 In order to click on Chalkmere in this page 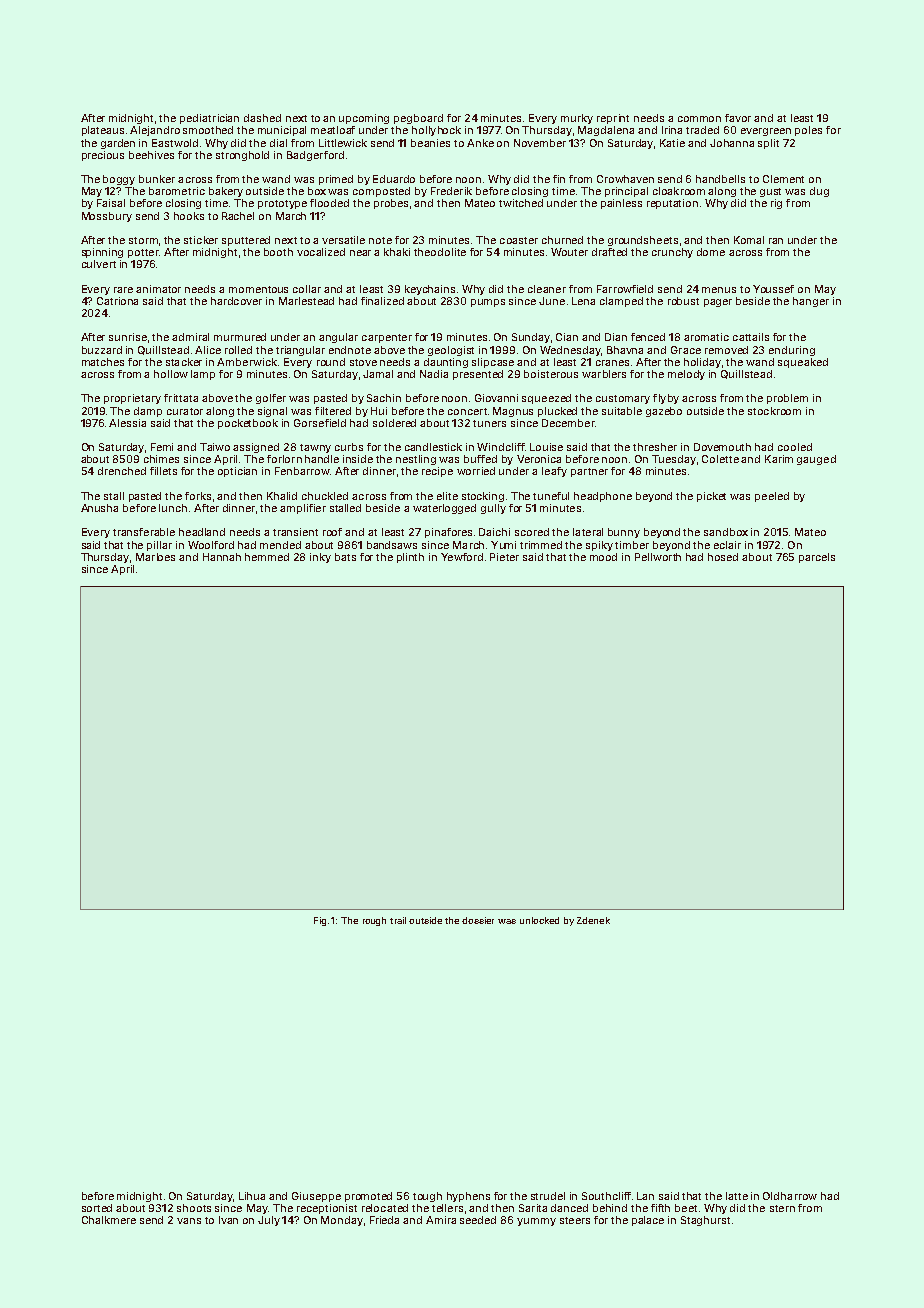, I will do `click(109, 1220)`.
